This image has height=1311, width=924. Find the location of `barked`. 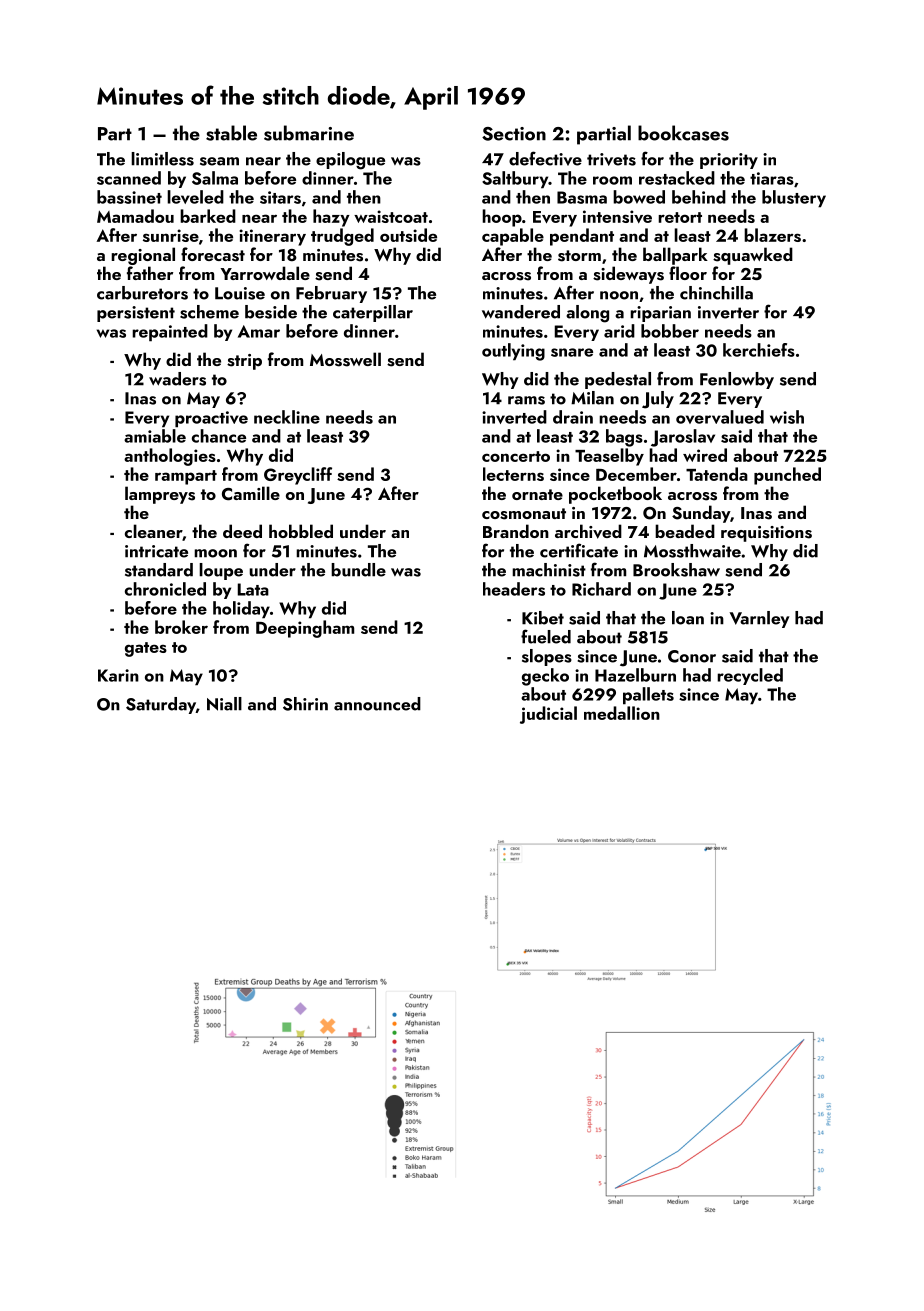

barked is located at coordinates (208, 216).
